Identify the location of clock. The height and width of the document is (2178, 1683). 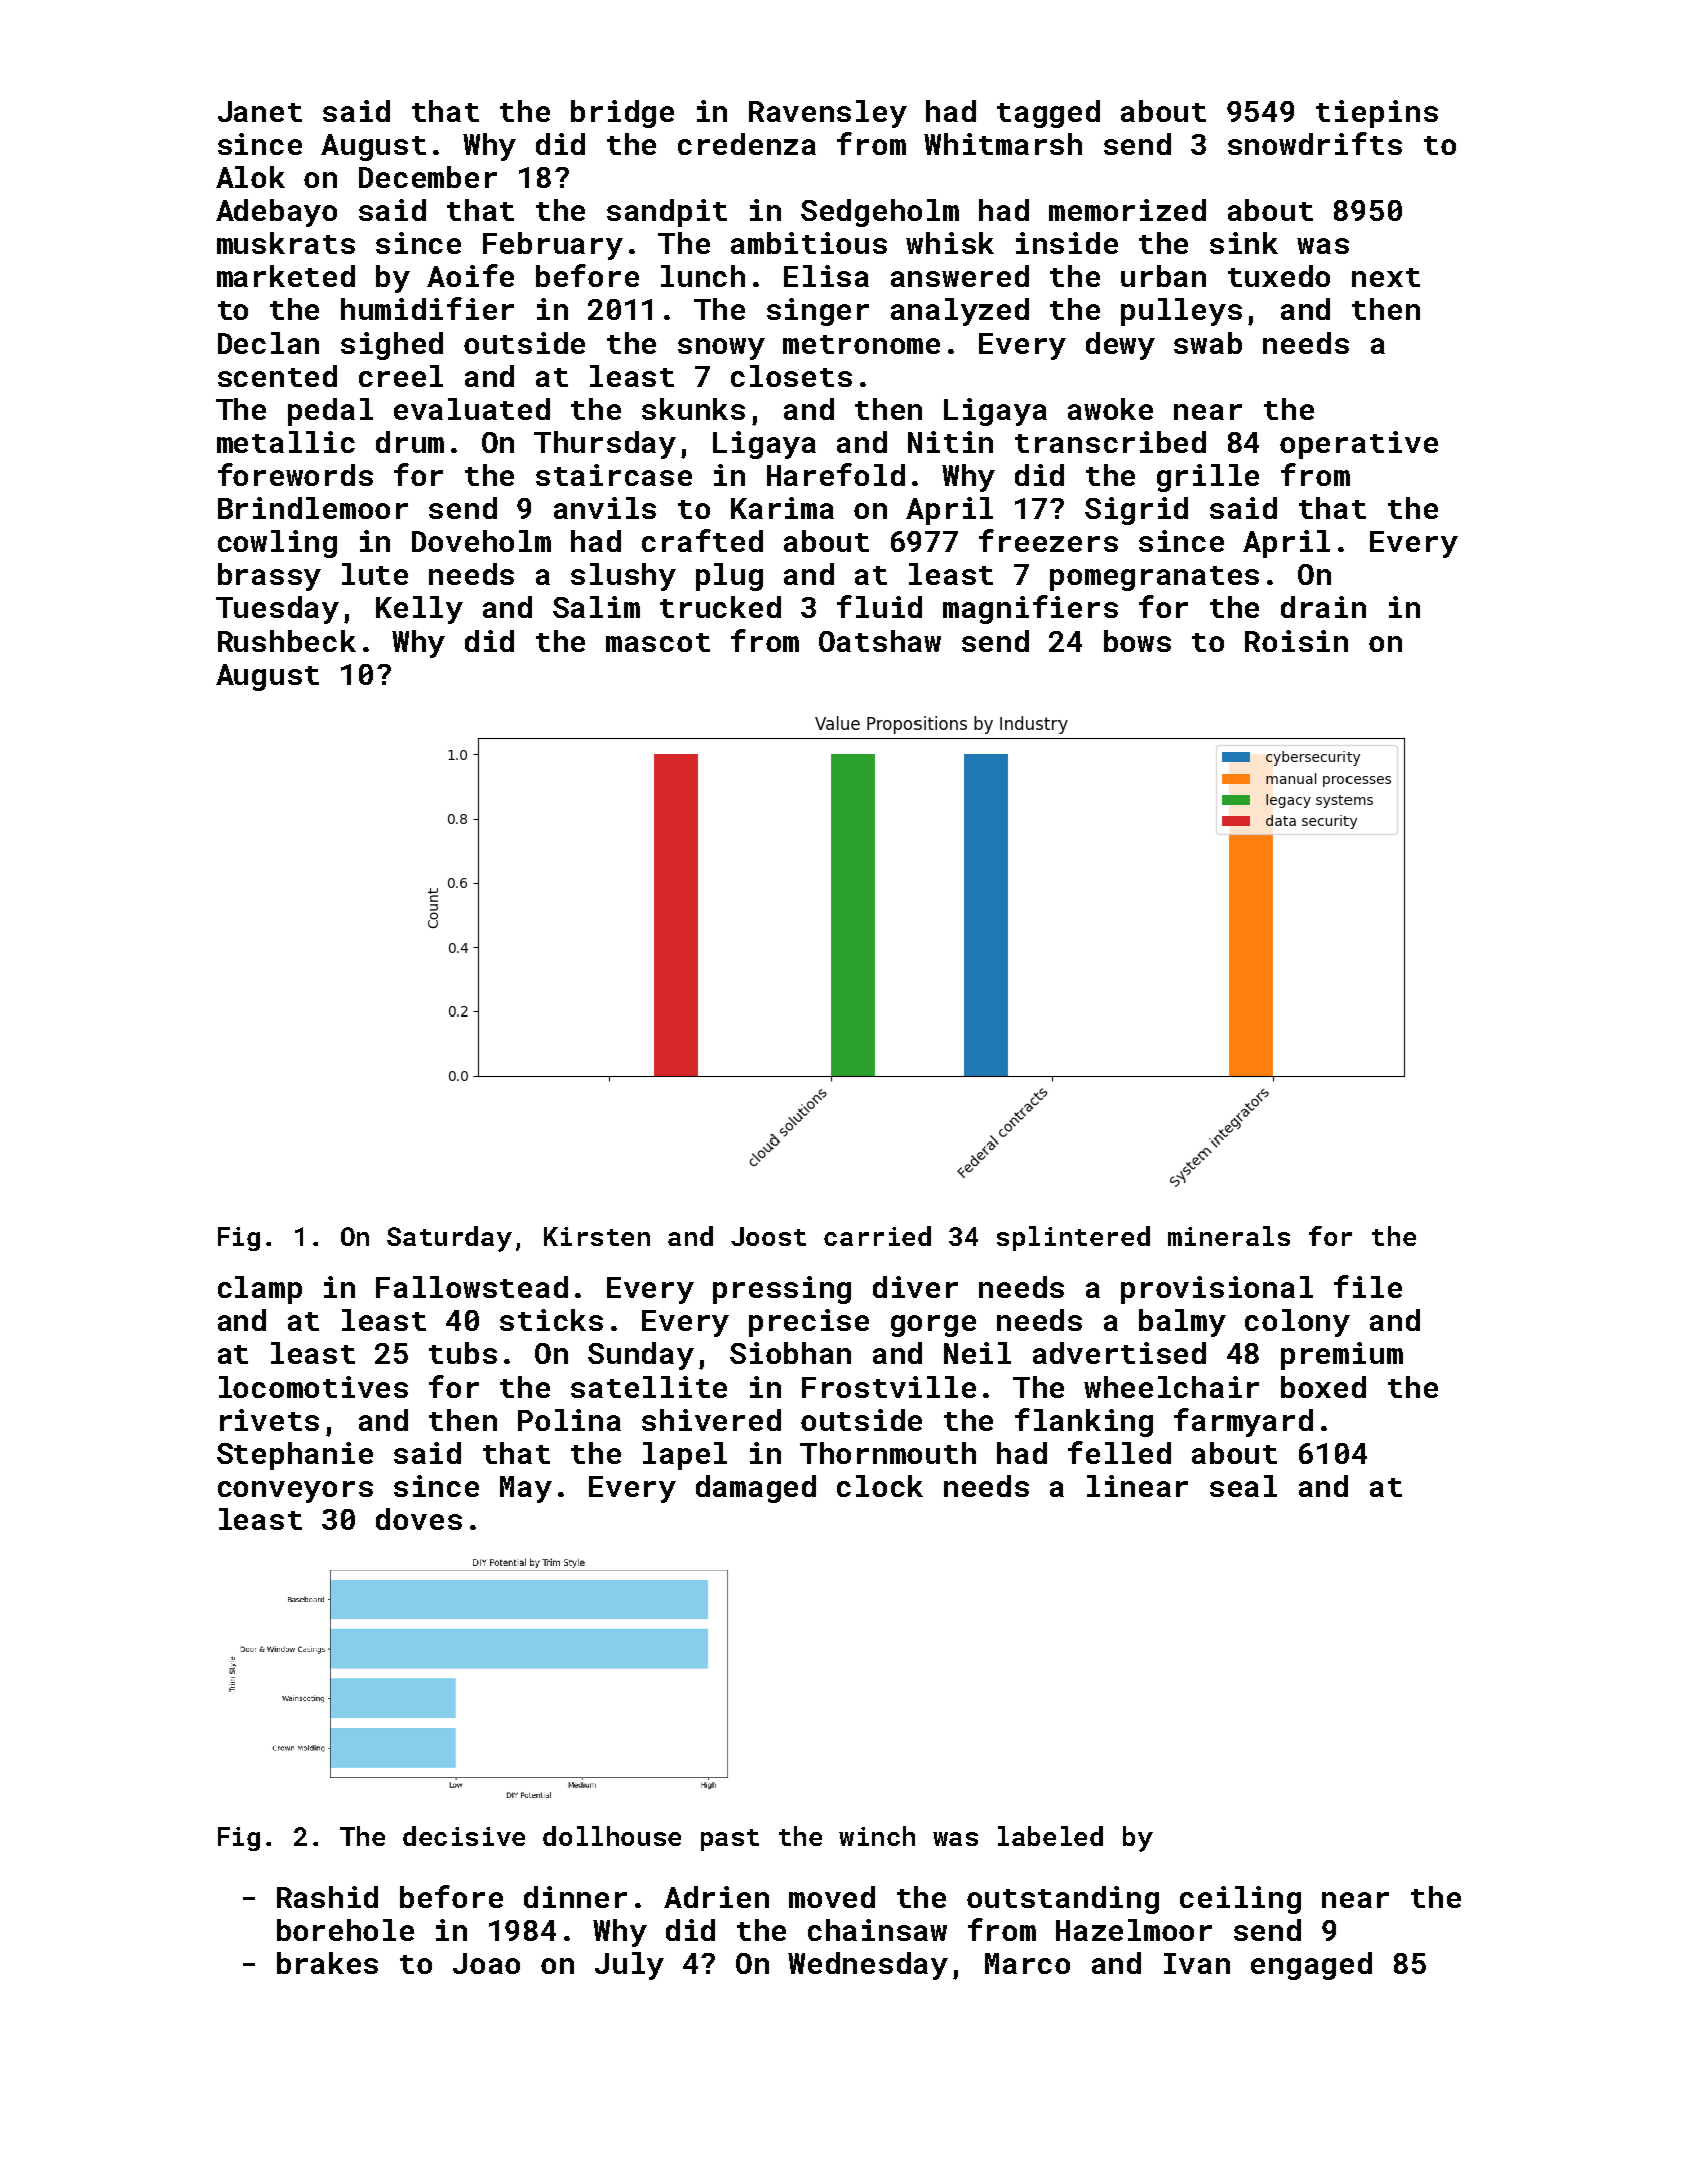
(880, 1486).
